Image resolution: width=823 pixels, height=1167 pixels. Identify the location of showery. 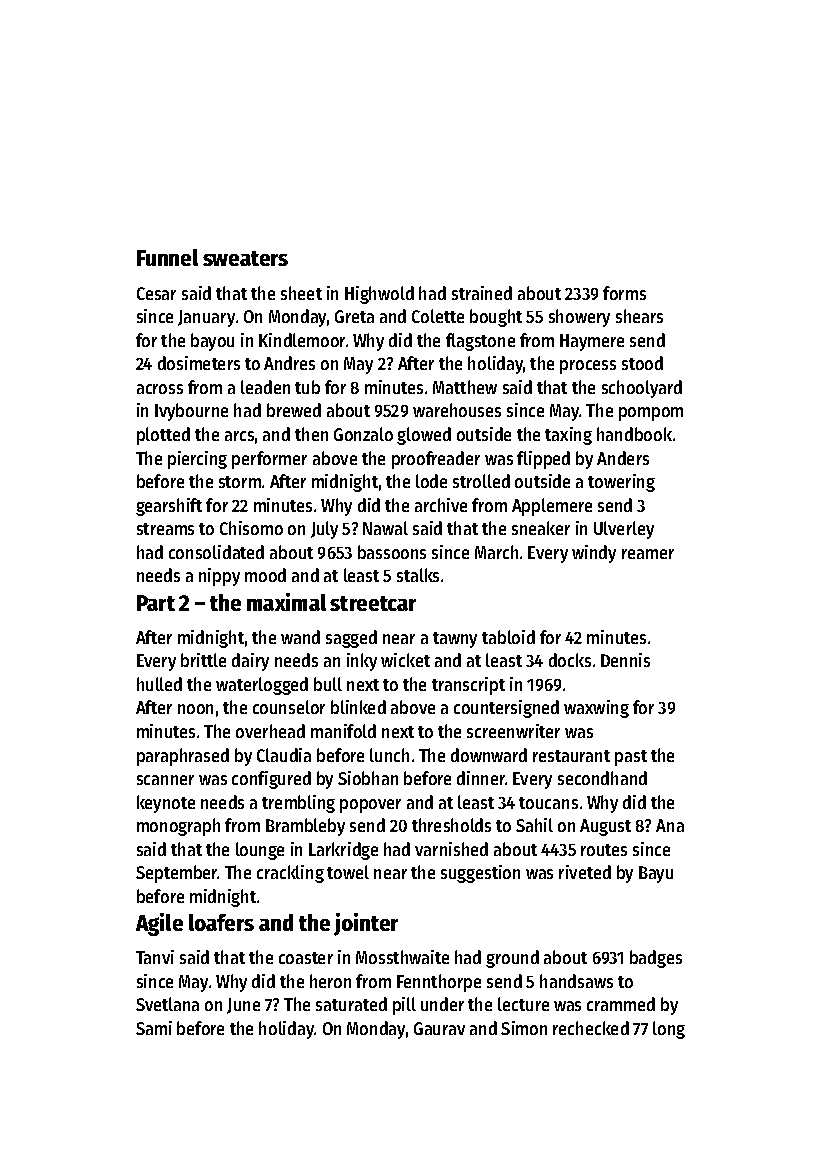
(579, 318).
